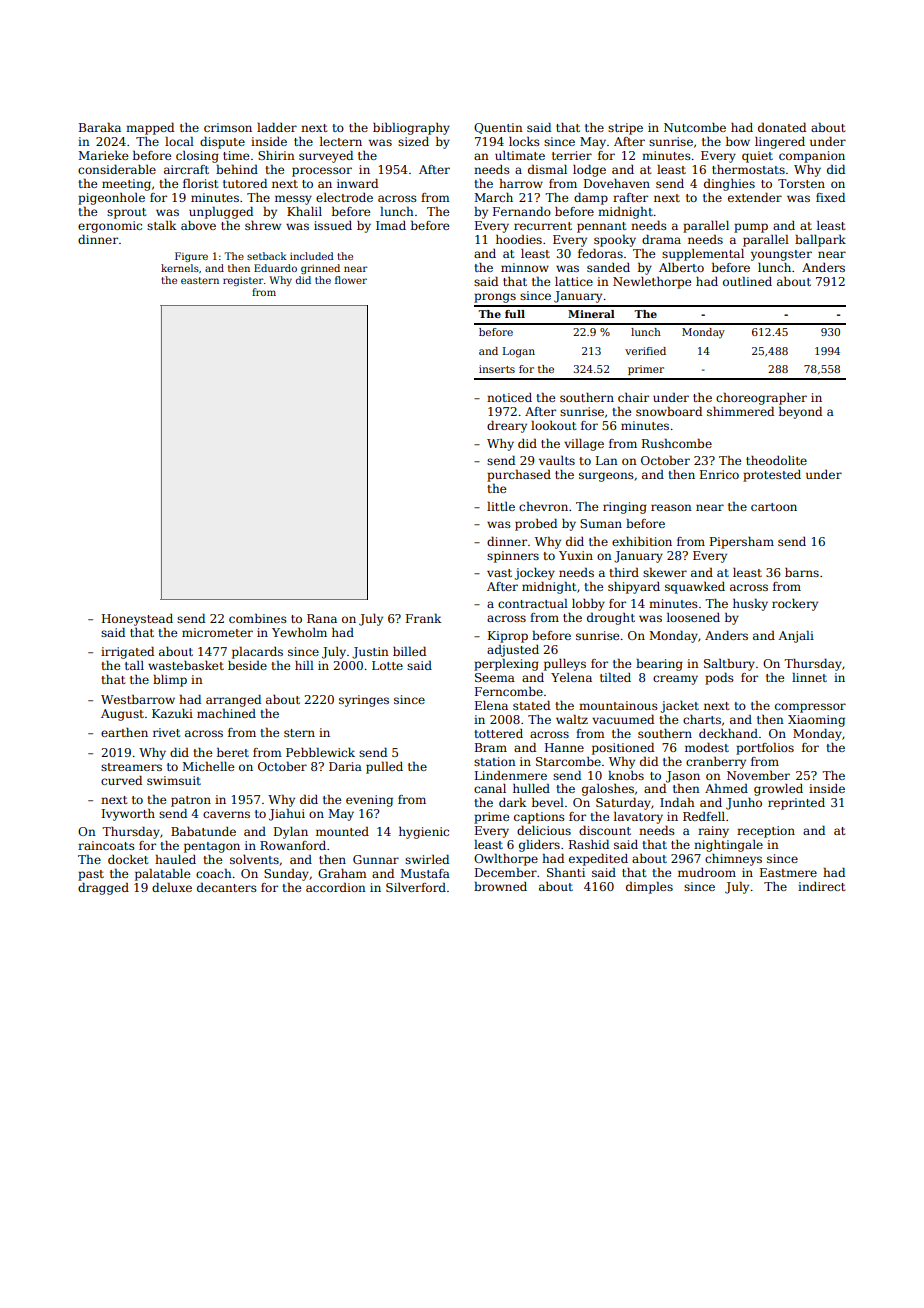  I want to click on syringes, so click(364, 701).
